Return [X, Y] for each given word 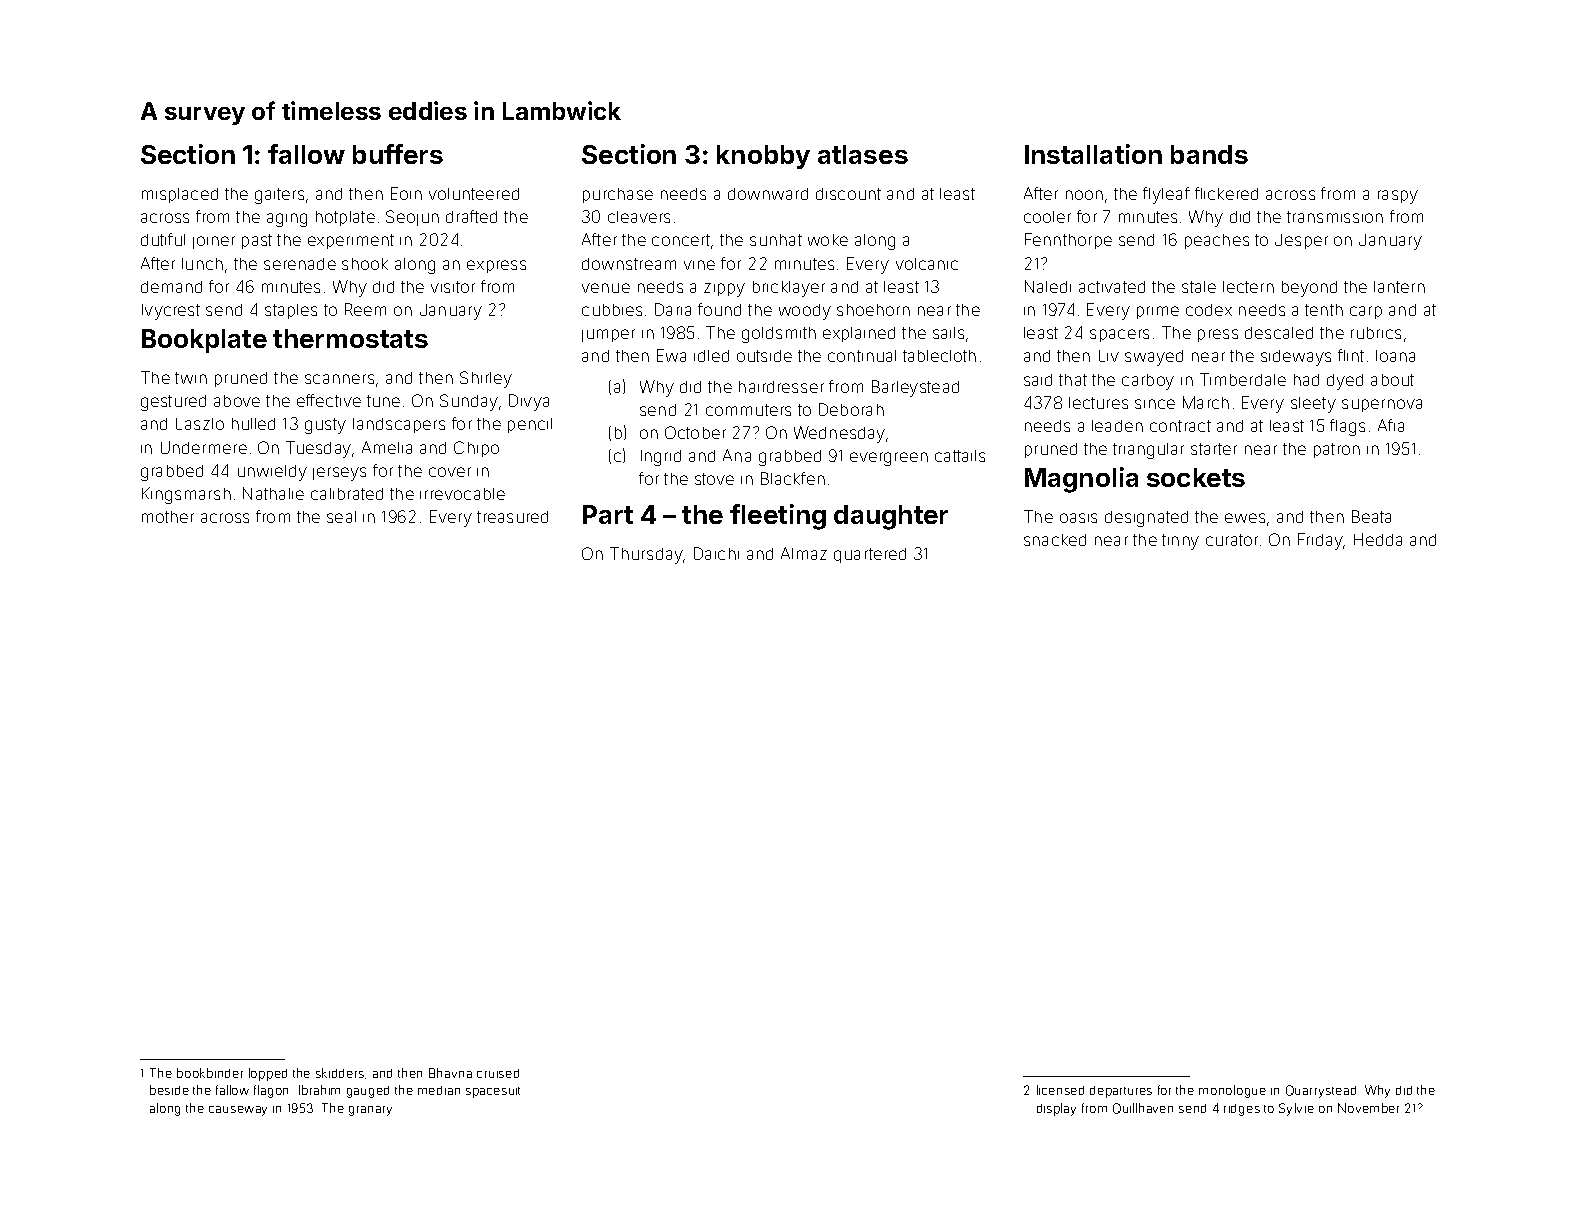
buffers [398, 154]
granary [370, 1111]
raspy [1398, 197]
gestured [173, 403]
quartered [870, 555]
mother [168, 517]
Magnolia [1081, 480]
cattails [960, 456]
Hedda [1378, 539]
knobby [763, 157]
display [1056, 1109]
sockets [1196, 477]
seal [341, 517]
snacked [1055, 540]
